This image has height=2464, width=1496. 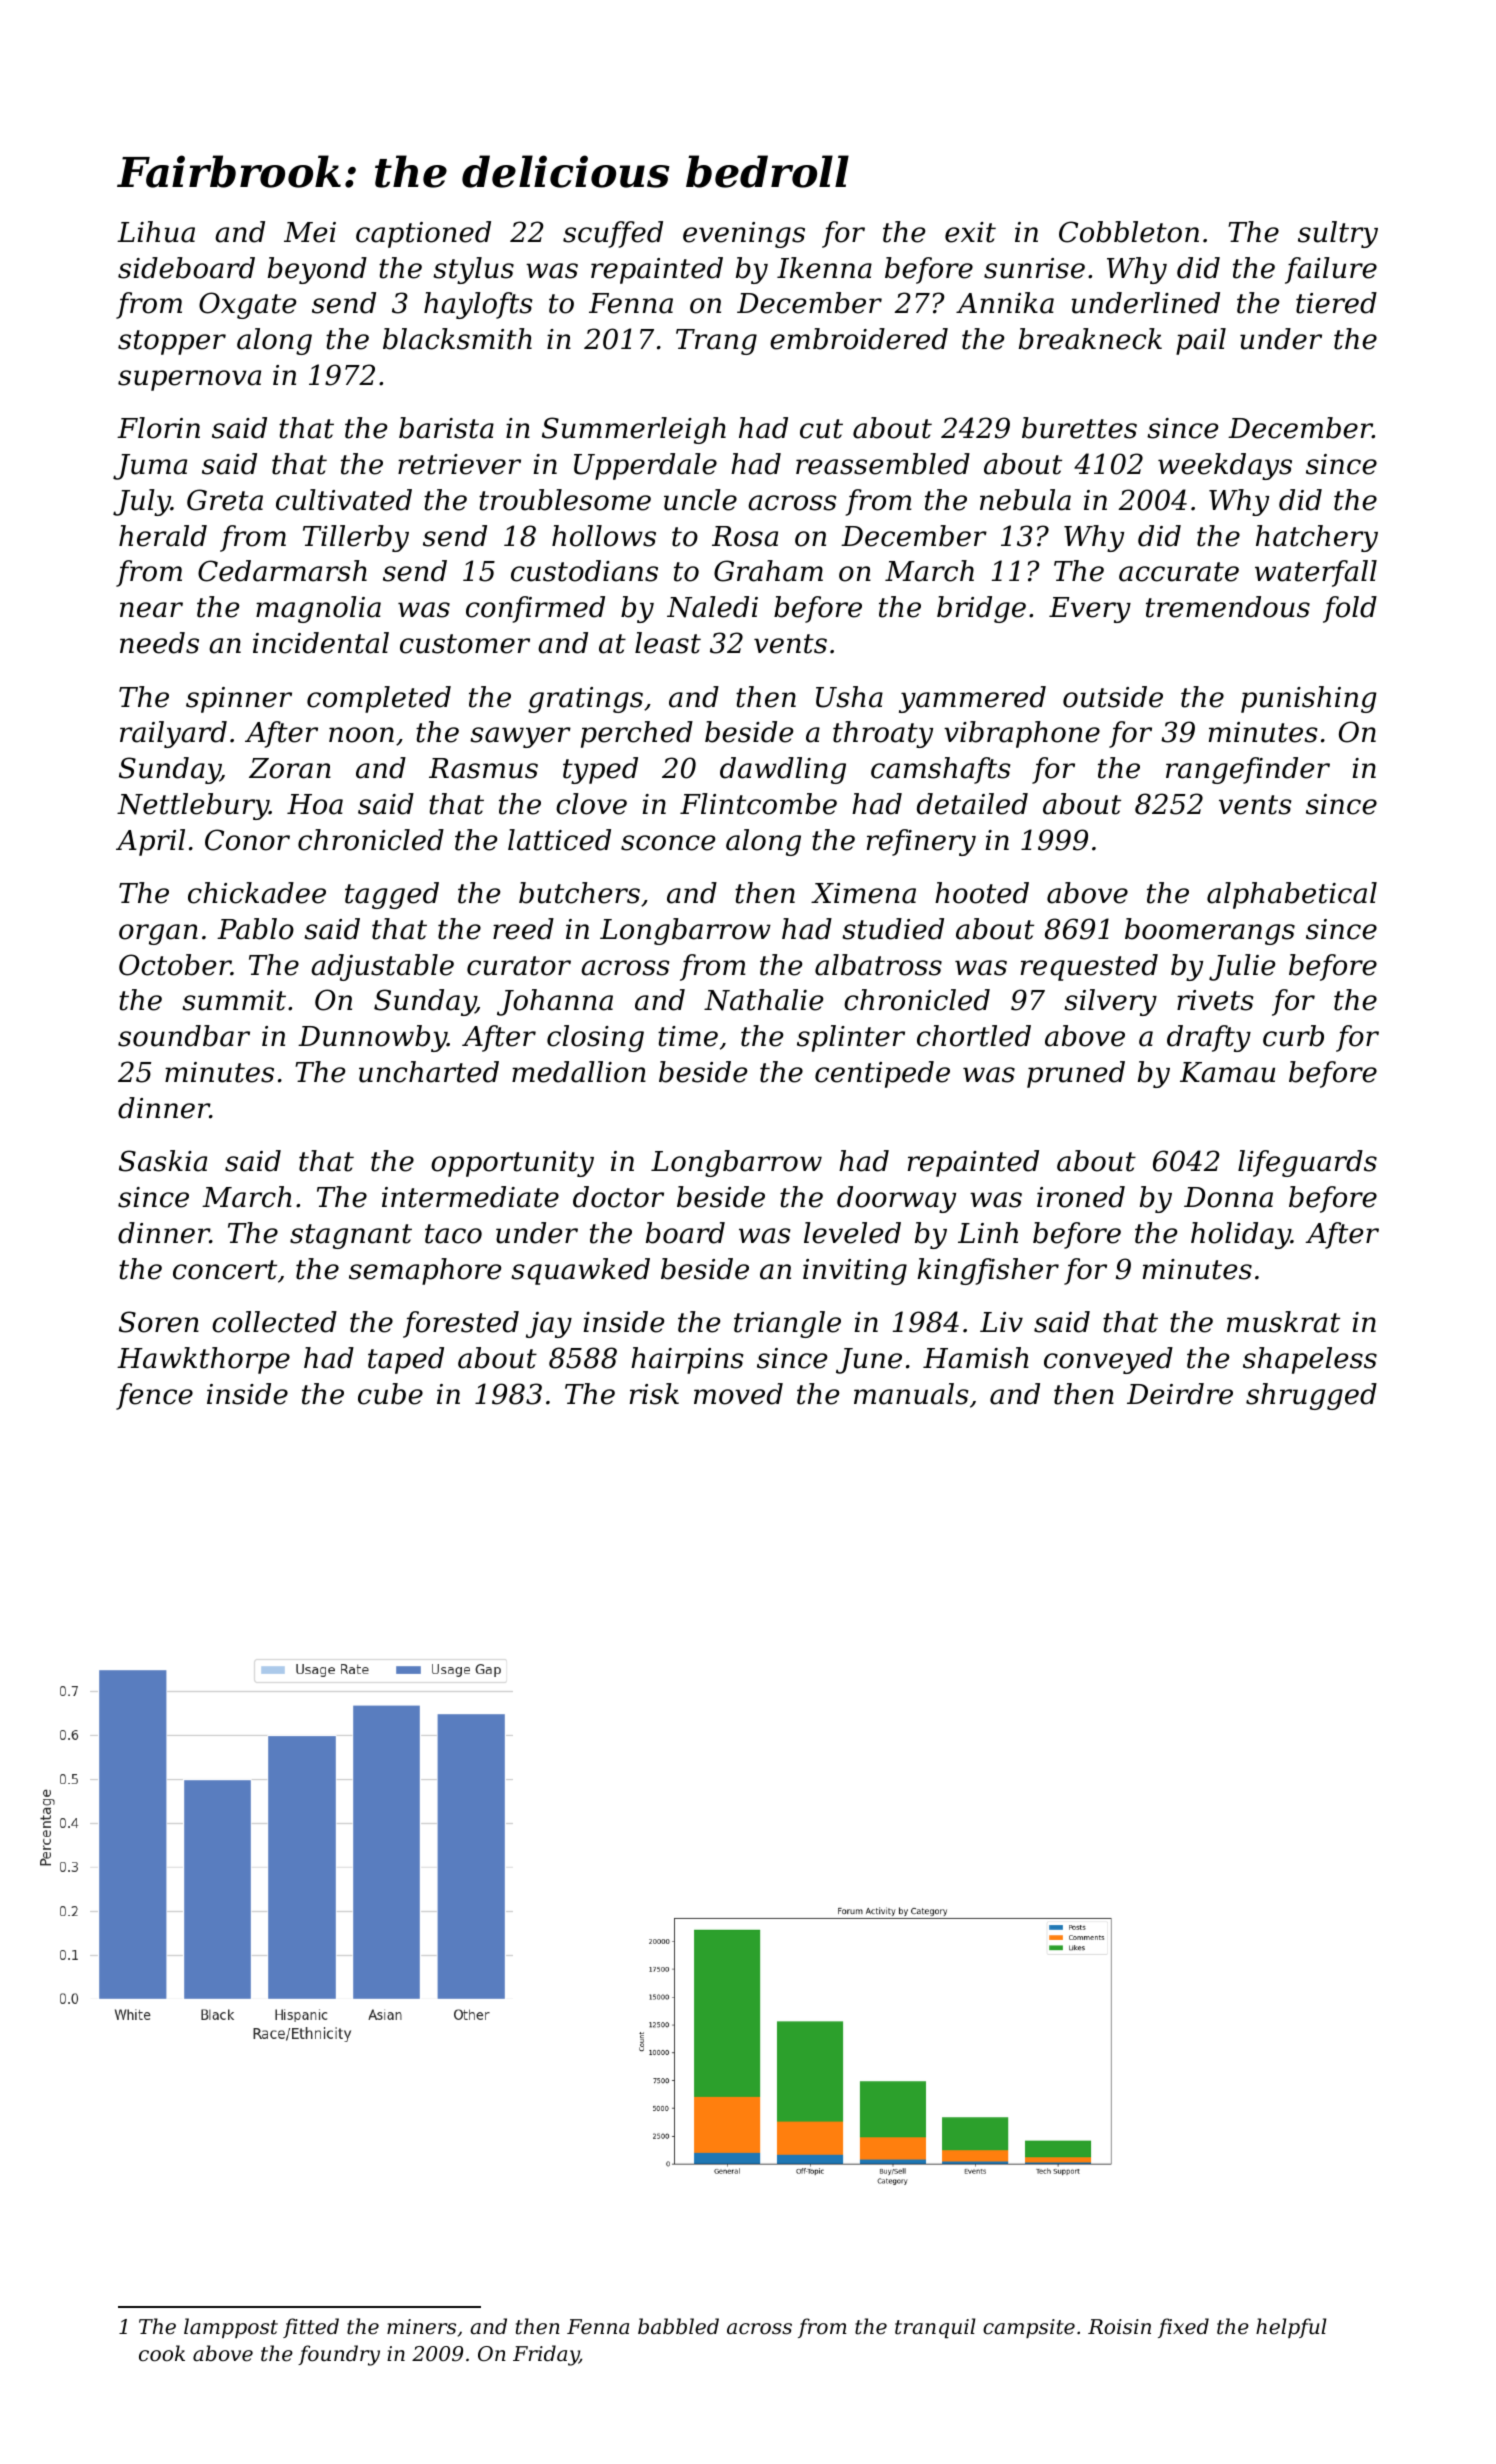 I want to click on captioned, so click(x=423, y=234).
